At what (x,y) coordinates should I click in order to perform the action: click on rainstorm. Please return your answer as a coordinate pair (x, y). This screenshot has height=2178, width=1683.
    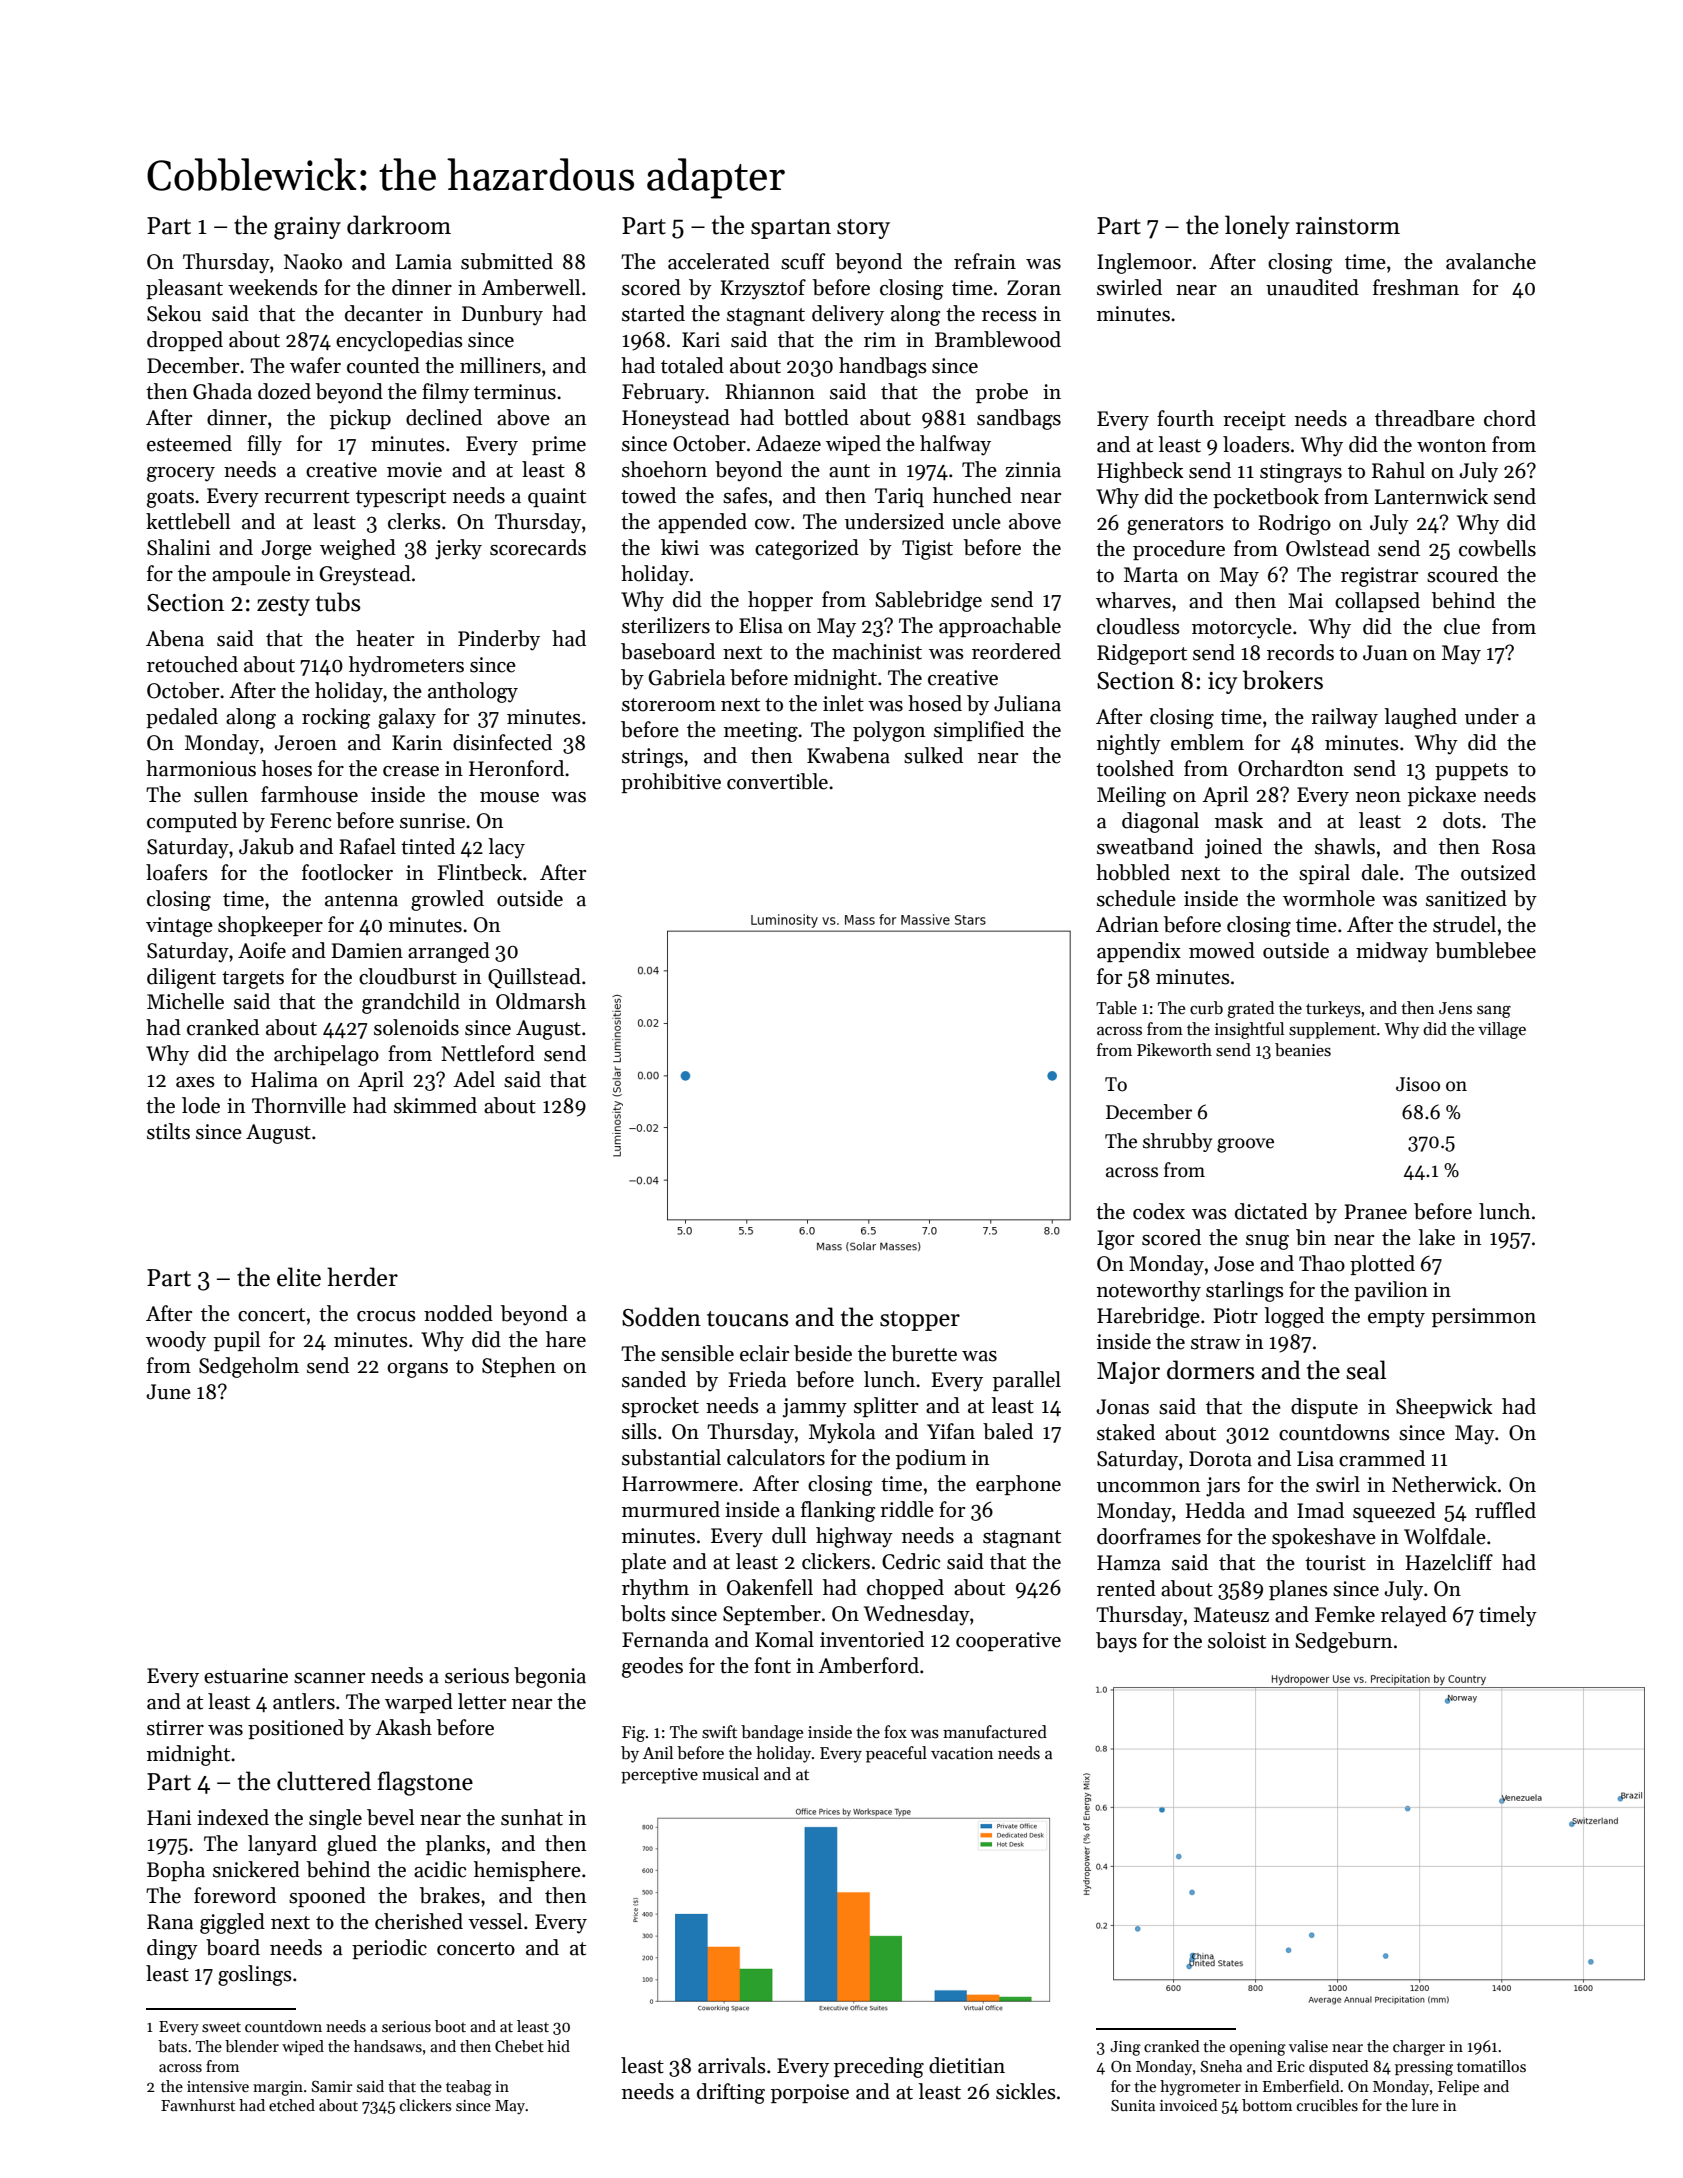
    Looking at the image, I should click on (1348, 226).
